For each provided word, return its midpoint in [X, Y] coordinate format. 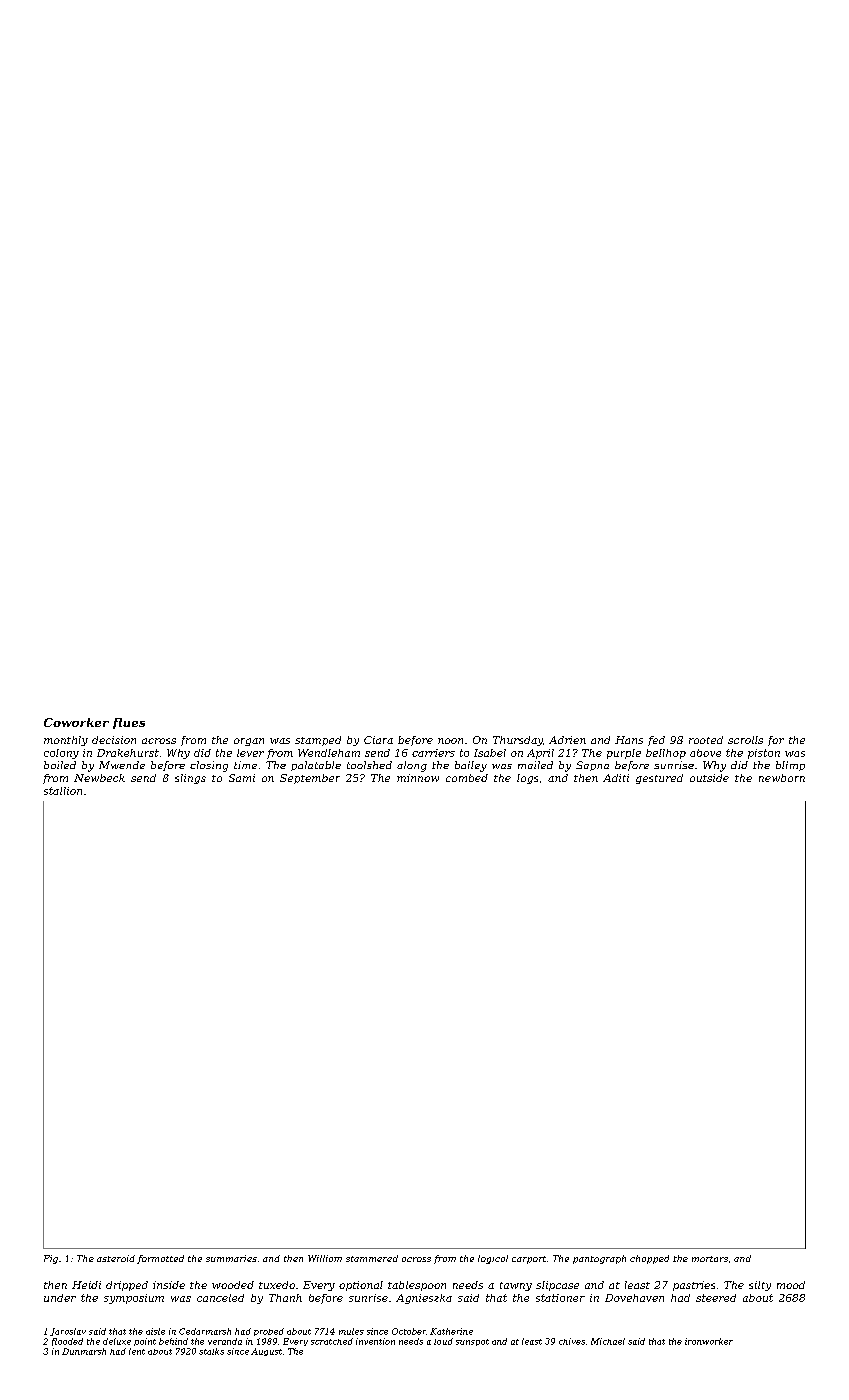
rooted [706, 740]
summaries [231, 1258]
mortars [710, 1259]
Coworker [76, 722]
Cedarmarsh [205, 1331]
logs [527, 779]
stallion [63, 791]
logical [493, 1259]
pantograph [599, 1259]
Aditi [616, 778]
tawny [516, 1286]
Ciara [378, 740]
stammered [372, 1258]
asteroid [116, 1258]
